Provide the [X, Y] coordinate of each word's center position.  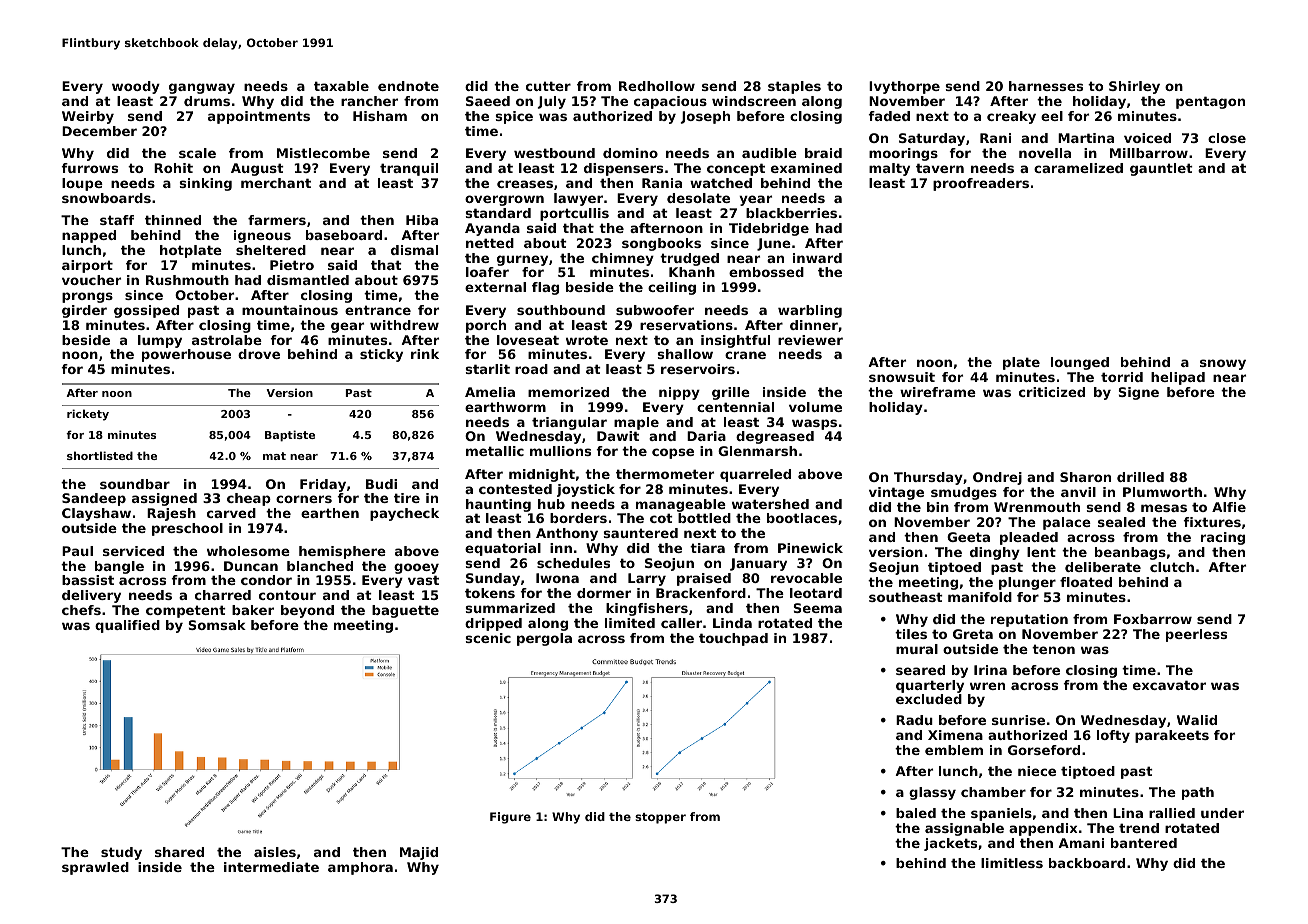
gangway [202, 88]
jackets [950, 844]
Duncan [251, 566]
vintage [896, 493]
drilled [1140, 477]
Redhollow [657, 86]
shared [179, 852]
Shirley [1134, 87]
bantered [1144, 843]
